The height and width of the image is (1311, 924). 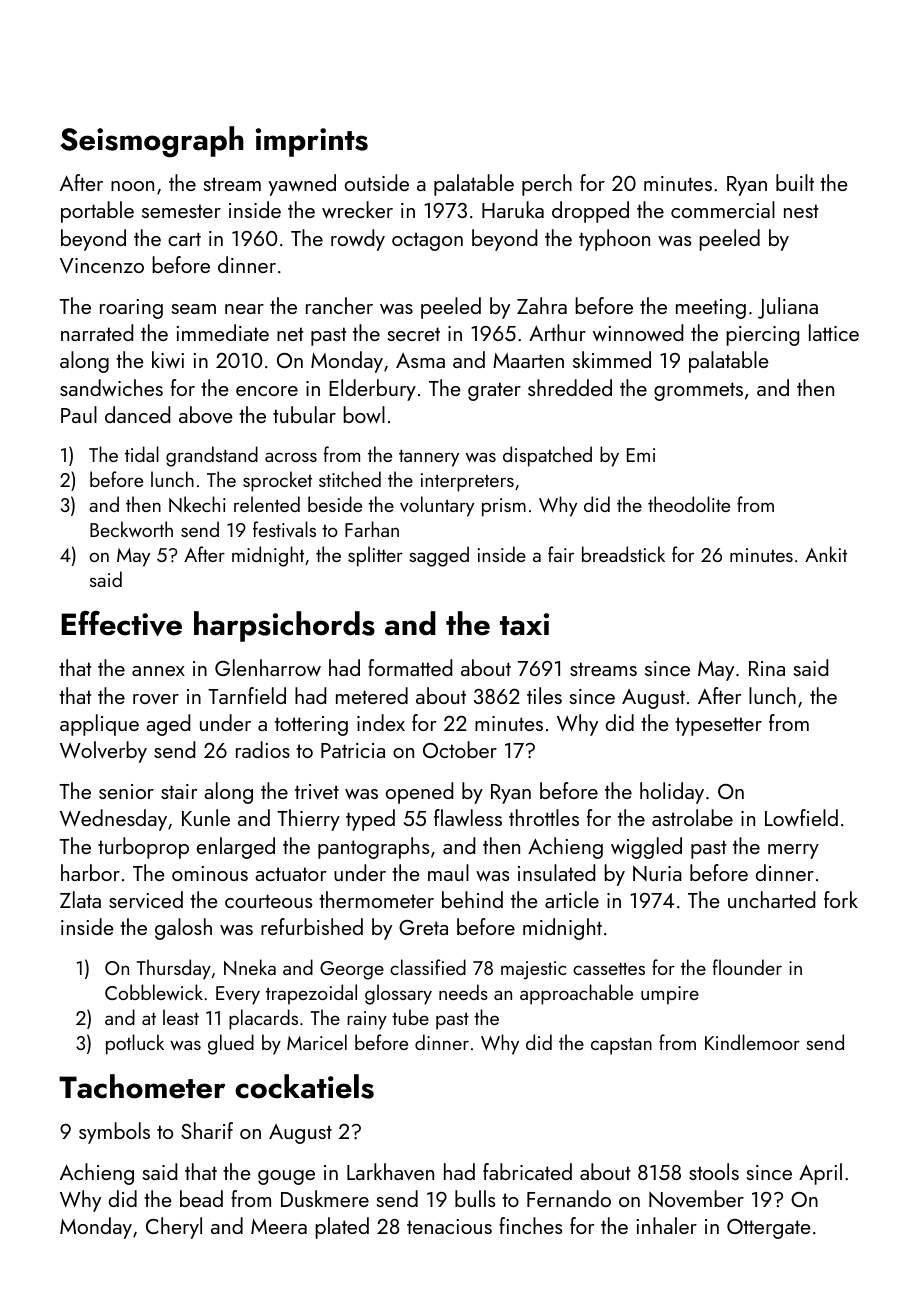 What do you see at coordinates (131, 529) in the image?
I see `Beckworth` at bounding box center [131, 529].
